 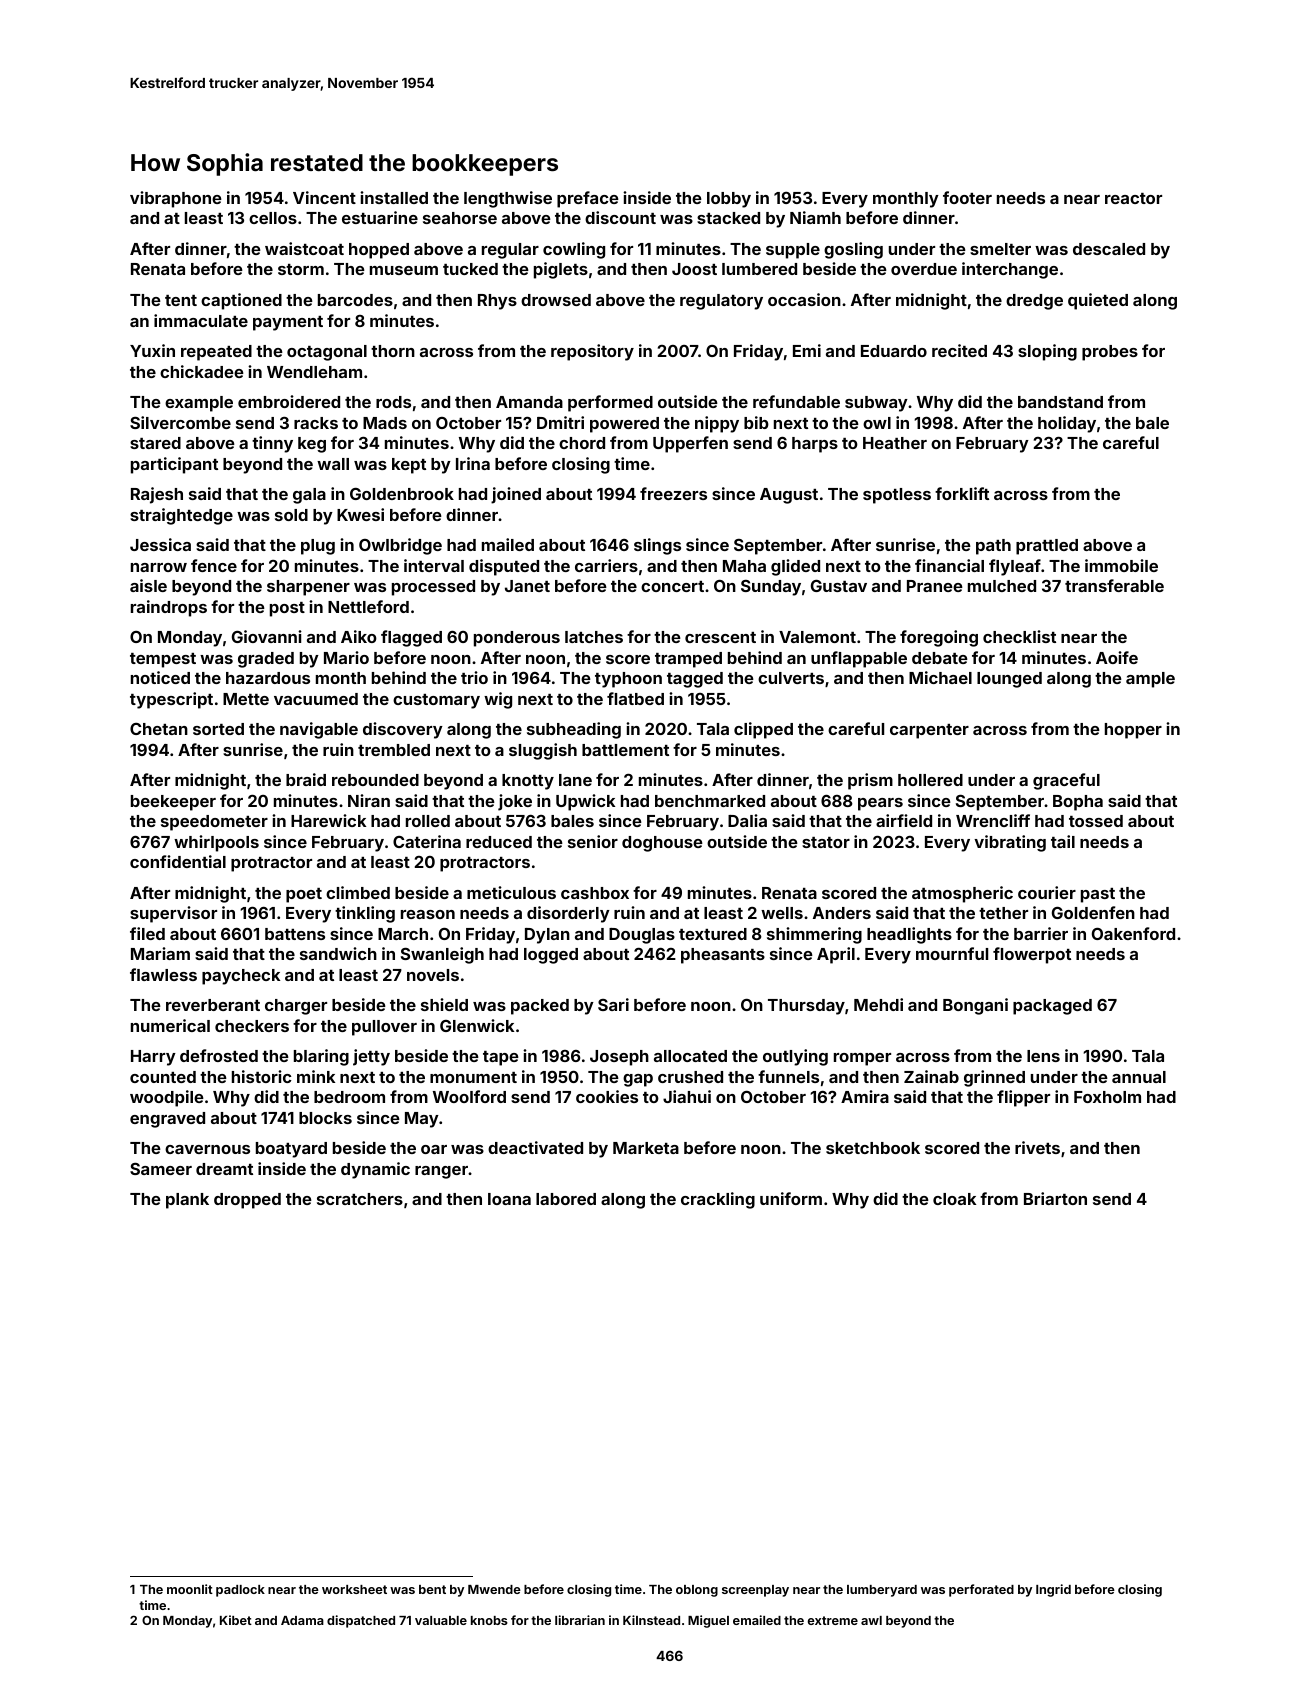 What do you see at coordinates (161, 1169) in the screenshot?
I see `Sameer` at bounding box center [161, 1169].
